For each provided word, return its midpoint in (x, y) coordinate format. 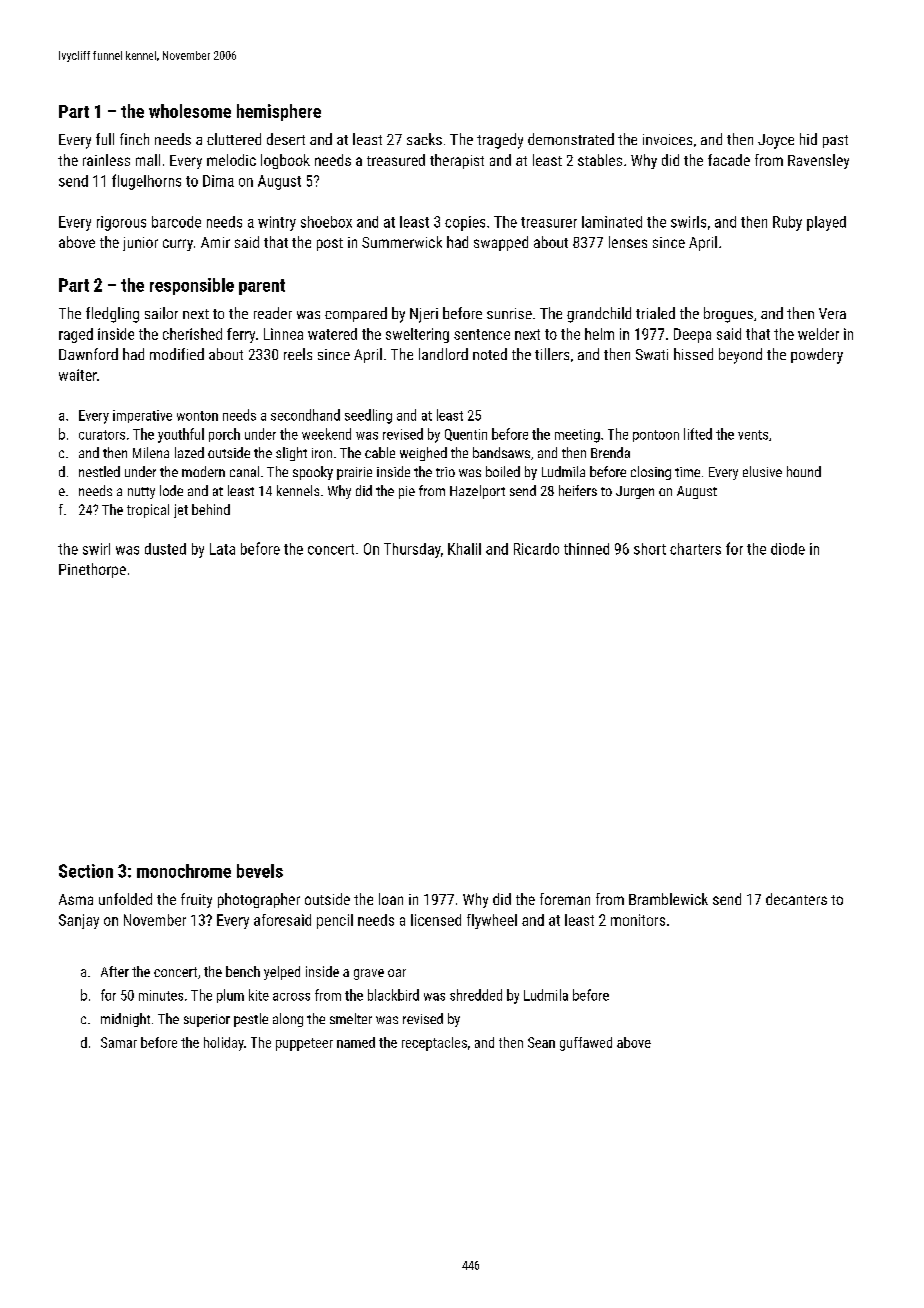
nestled (99, 471)
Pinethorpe (92, 570)
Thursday (412, 550)
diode (788, 549)
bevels (260, 871)
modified (177, 354)
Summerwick (402, 242)
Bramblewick (668, 899)
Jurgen (635, 492)
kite (259, 995)
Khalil (464, 549)
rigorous (121, 223)
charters (695, 549)
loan (391, 899)
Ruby (787, 223)
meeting (577, 436)
